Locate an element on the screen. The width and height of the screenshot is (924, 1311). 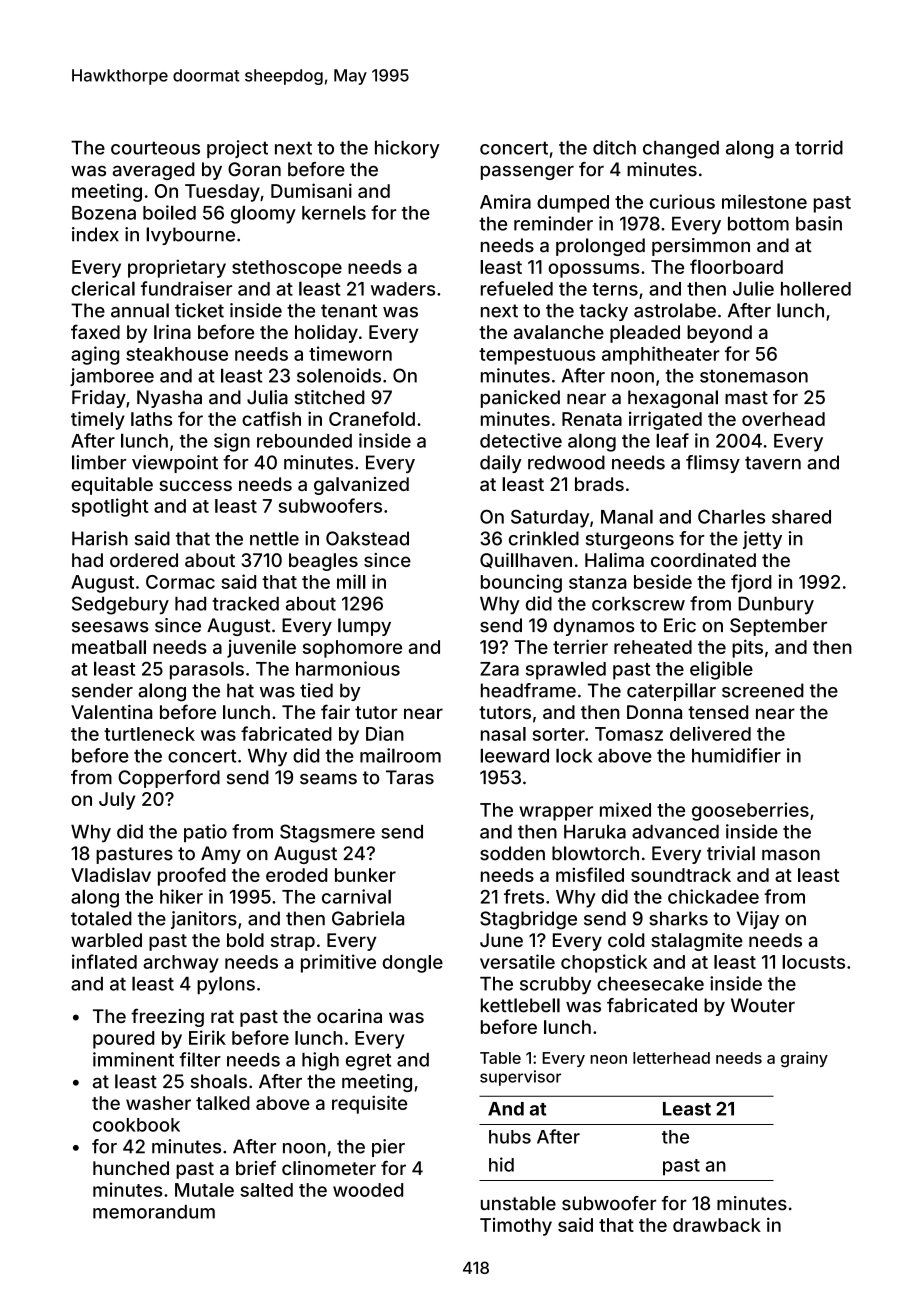
archway is located at coordinates (181, 964).
